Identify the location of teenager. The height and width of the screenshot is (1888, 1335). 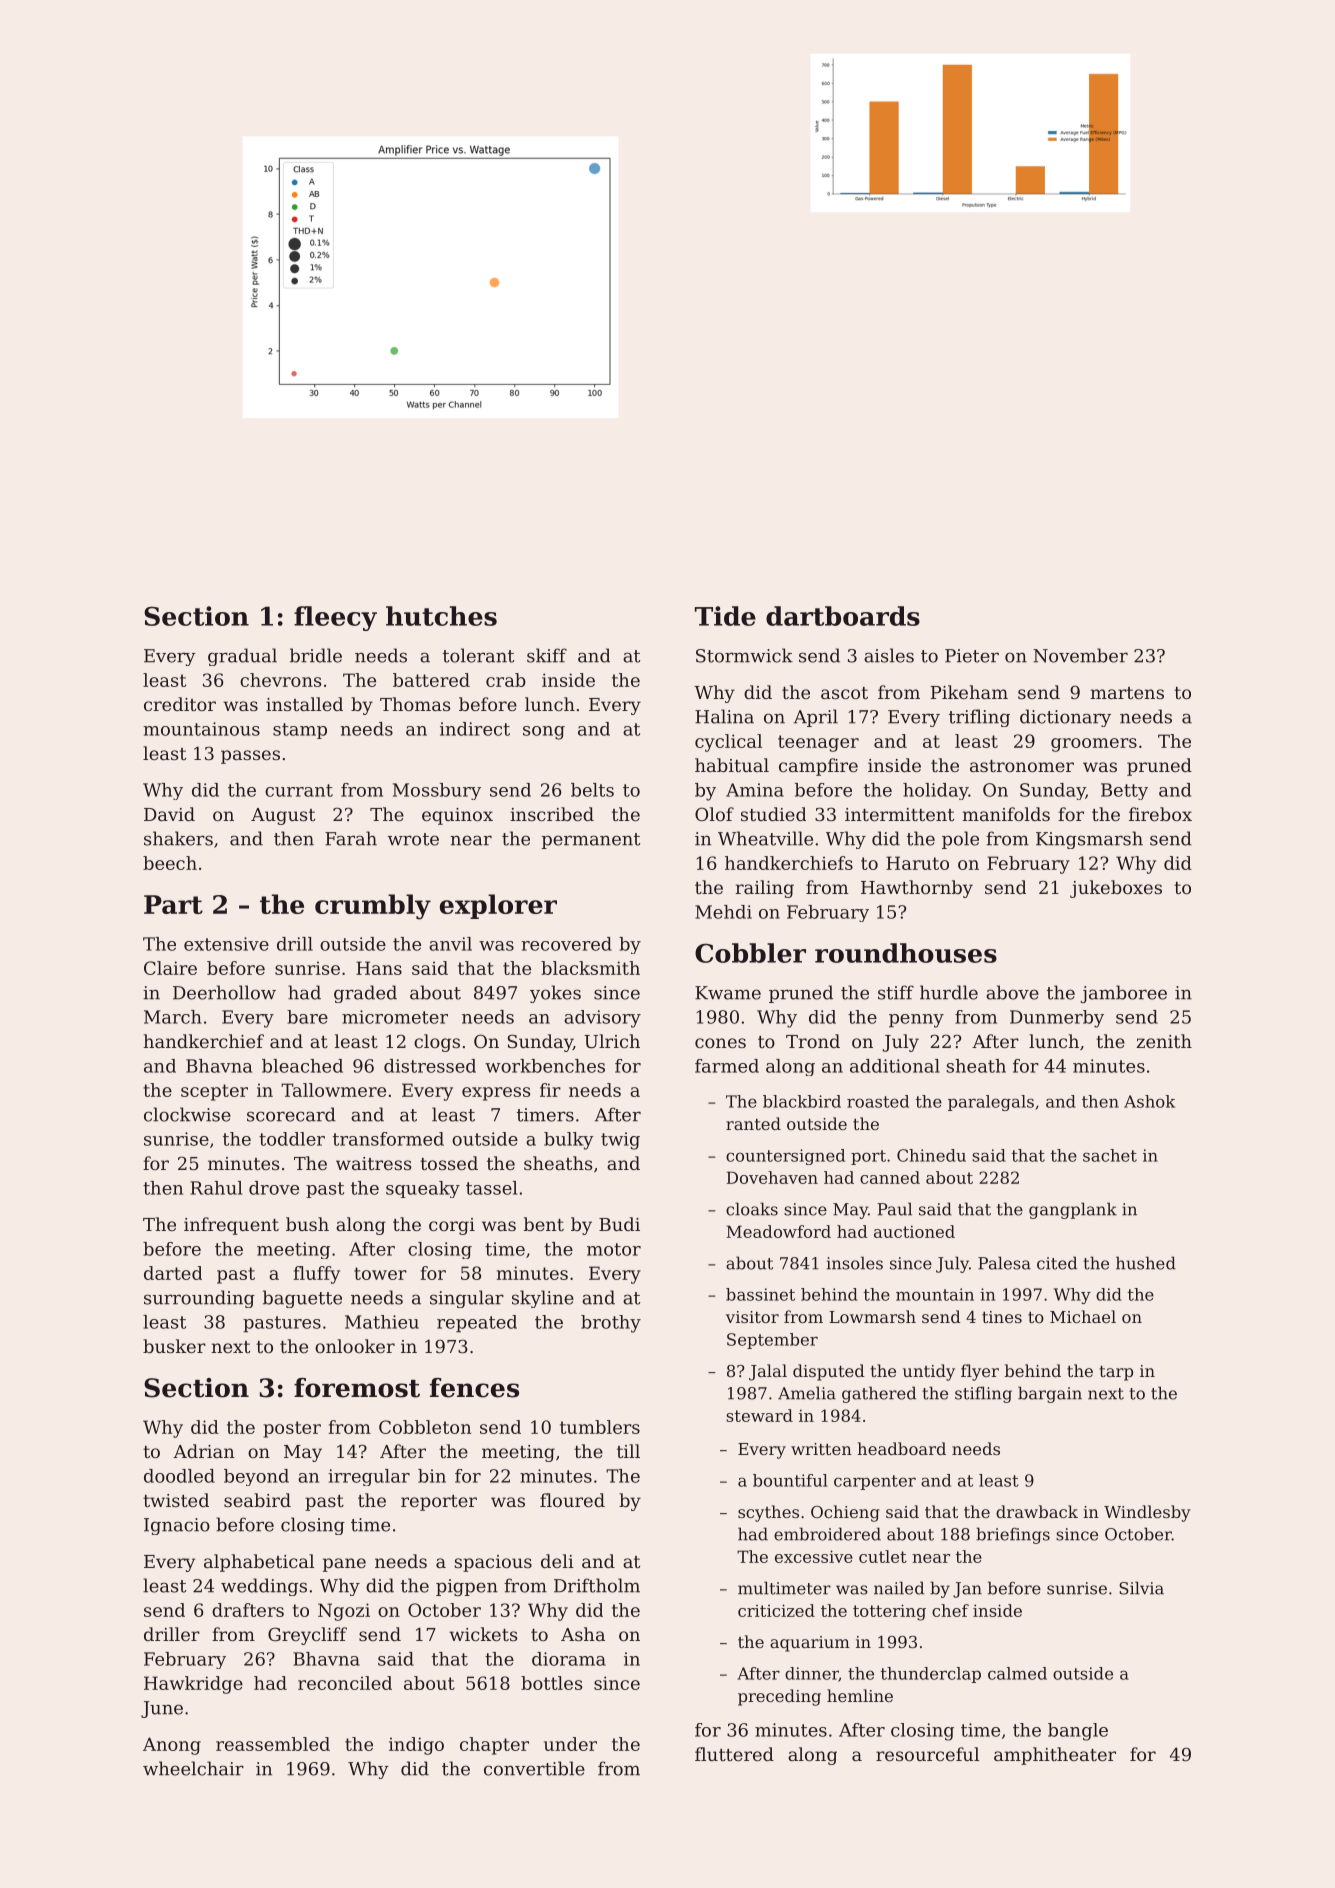
(818, 743).
